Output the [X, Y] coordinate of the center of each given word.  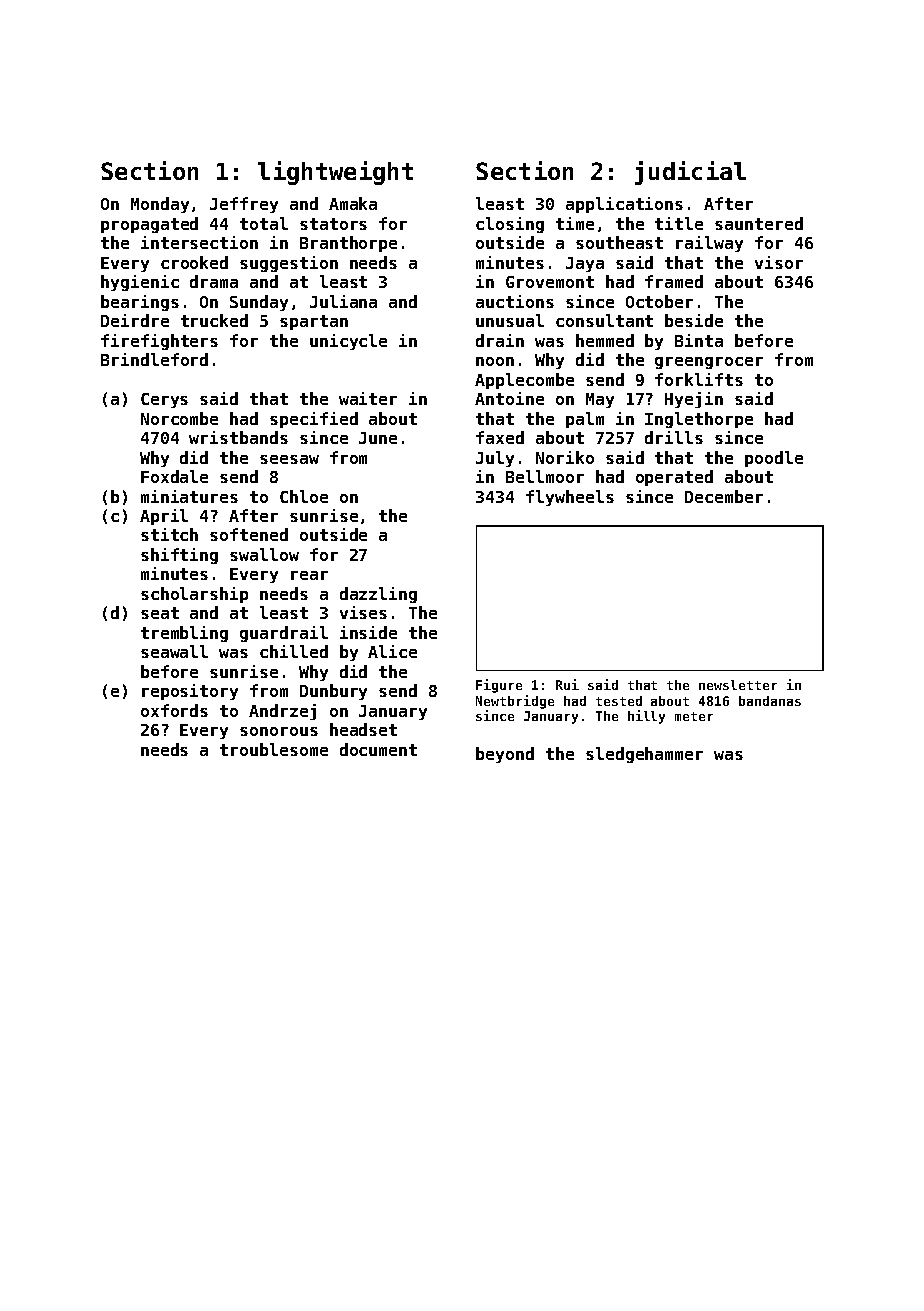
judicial [690, 173]
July [495, 459]
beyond [505, 755]
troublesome [274, 749]
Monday [160, 205]
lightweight [335, 173]
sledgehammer [644, 755]
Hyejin [694, 400]
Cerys [164, 400]
